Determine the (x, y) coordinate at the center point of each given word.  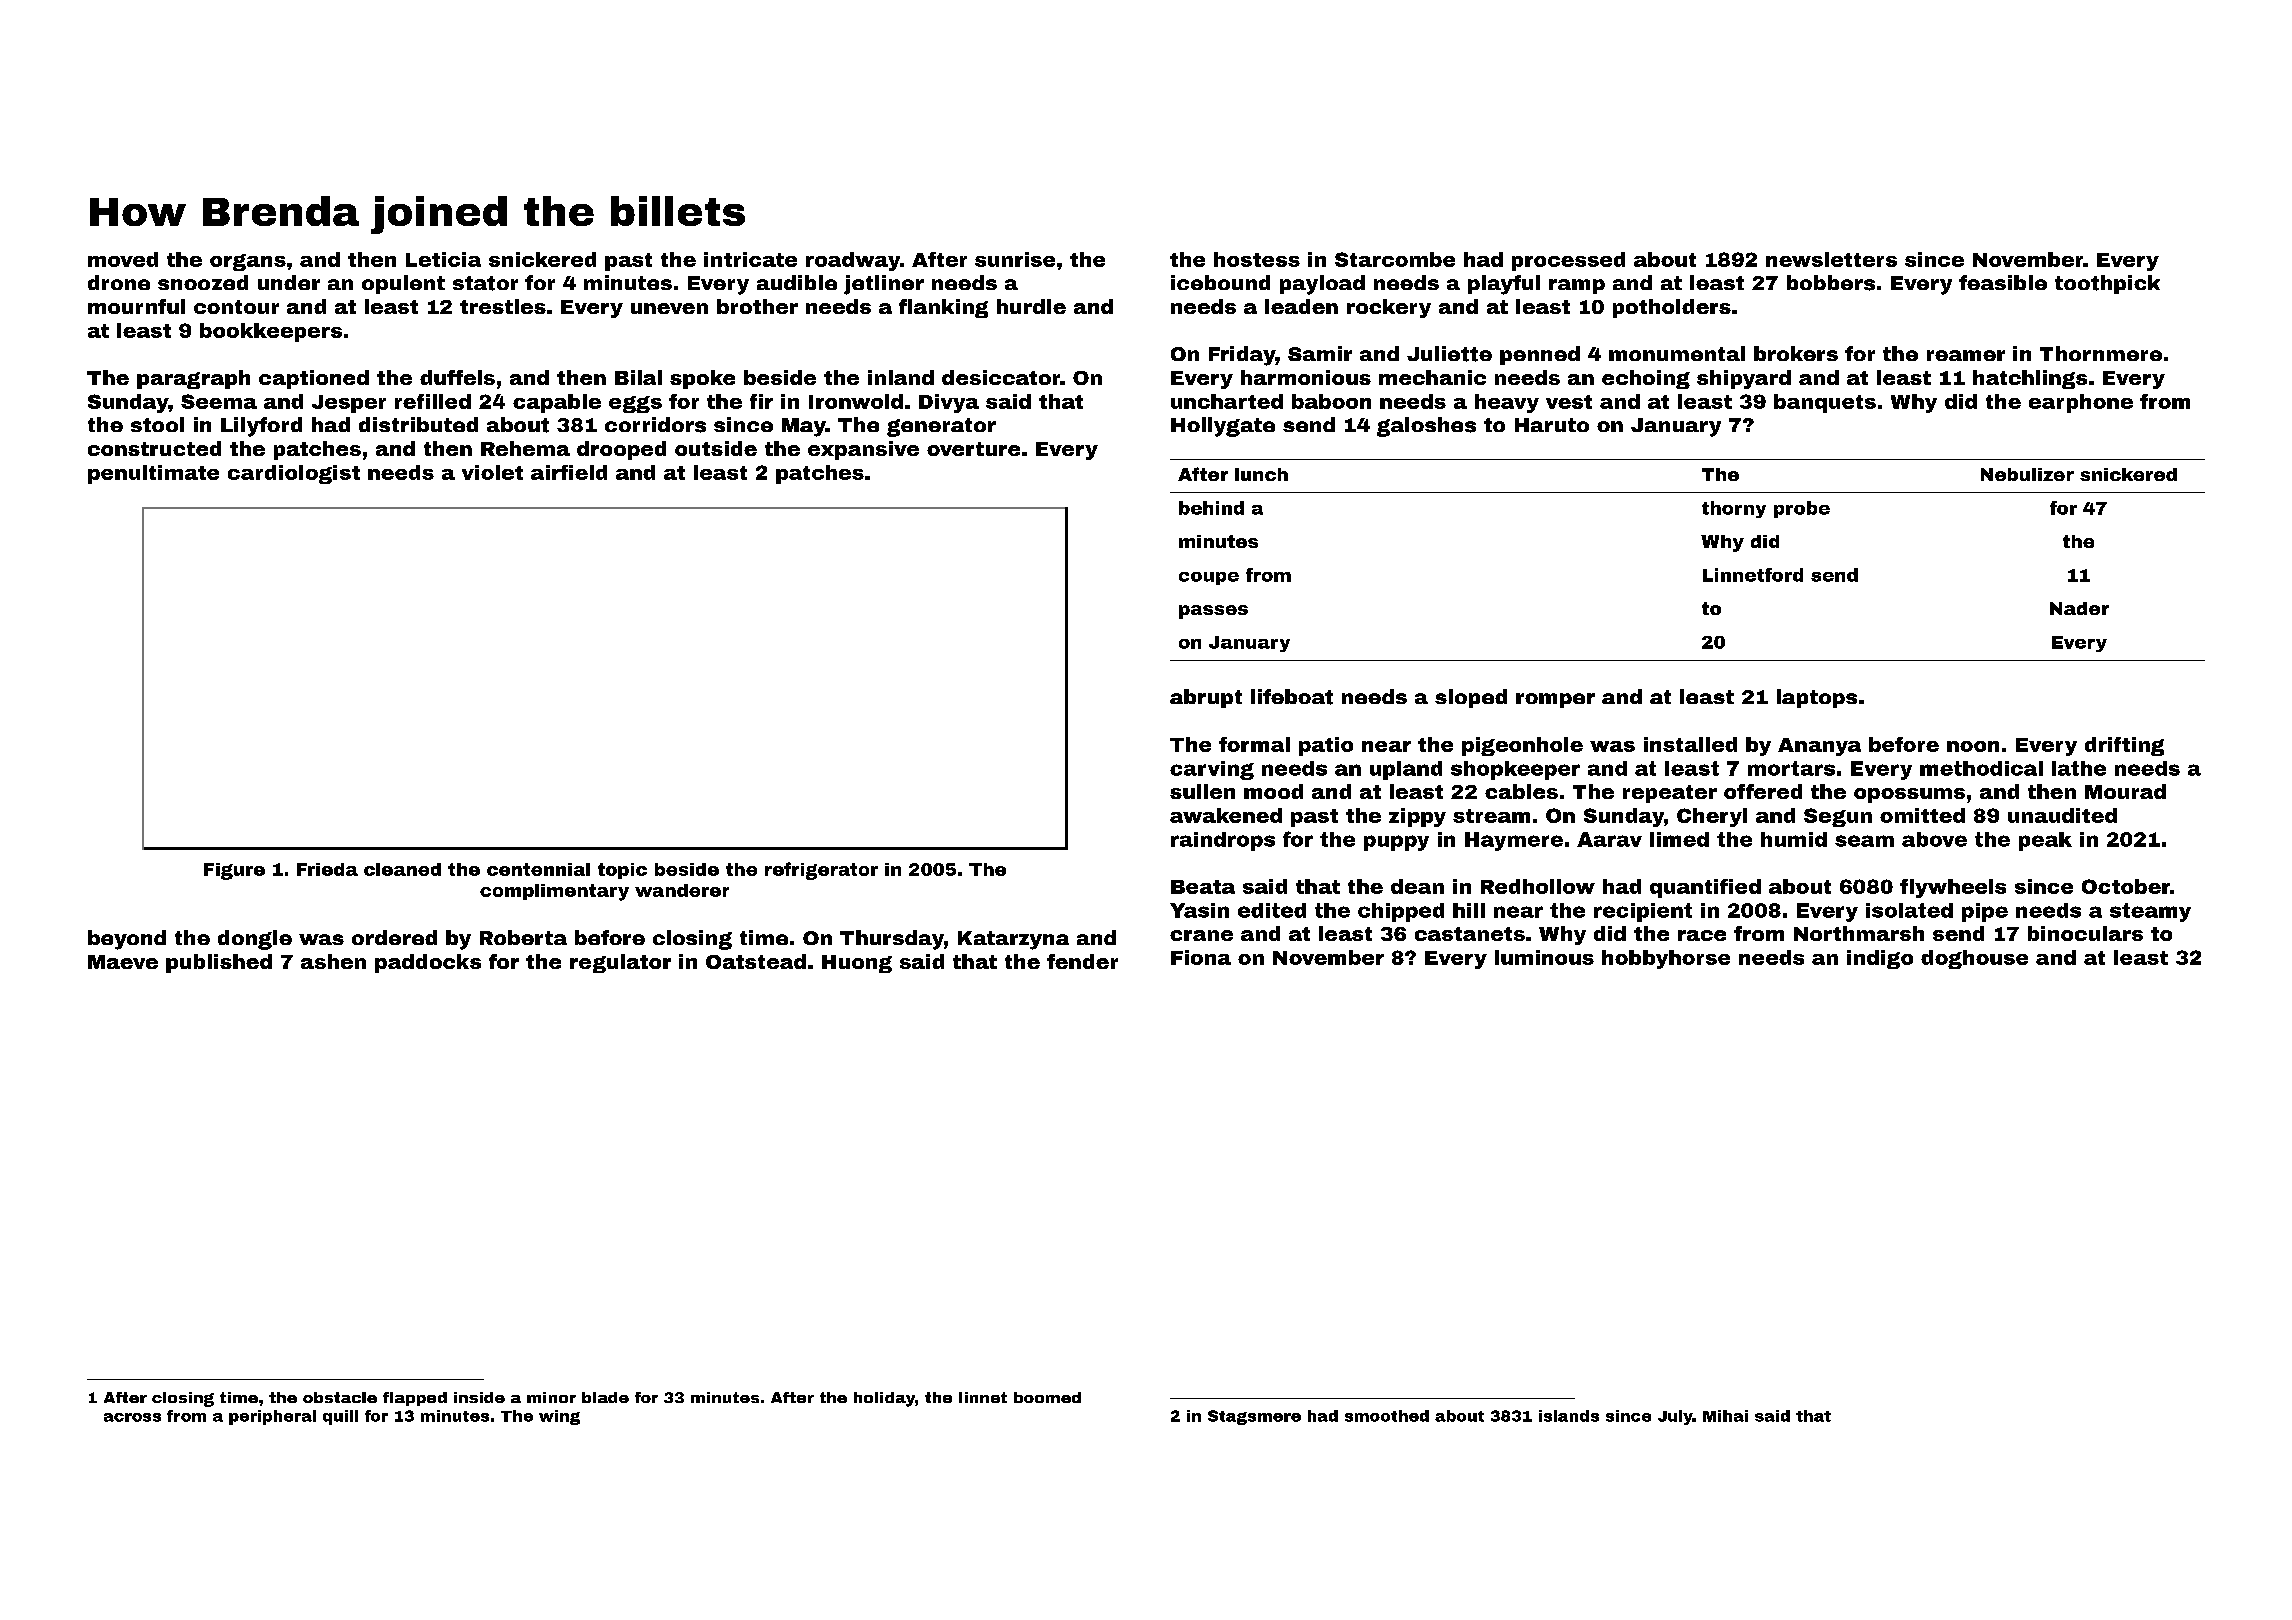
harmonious (1306, 377)
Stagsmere (1254, 1417)
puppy (1396, 843)
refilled (433, 401)
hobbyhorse (1666, 959)
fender (1082, 961)
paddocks (428, 963)
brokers (1796, 353)
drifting (2124, 746)
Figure (234, 871)
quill (340, 1417)
